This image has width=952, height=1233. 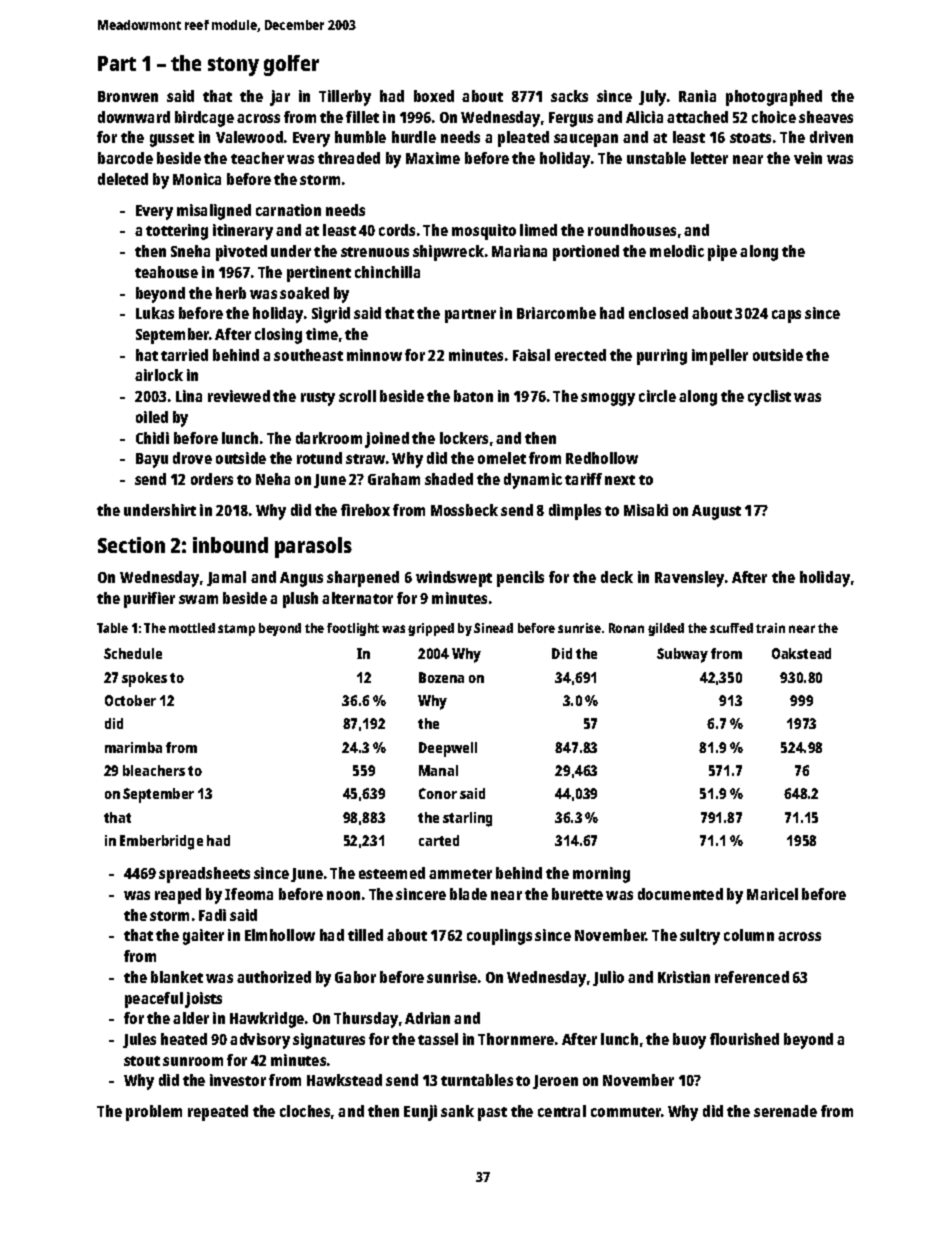 I want to click on driven, so click(x=831, y=137).
